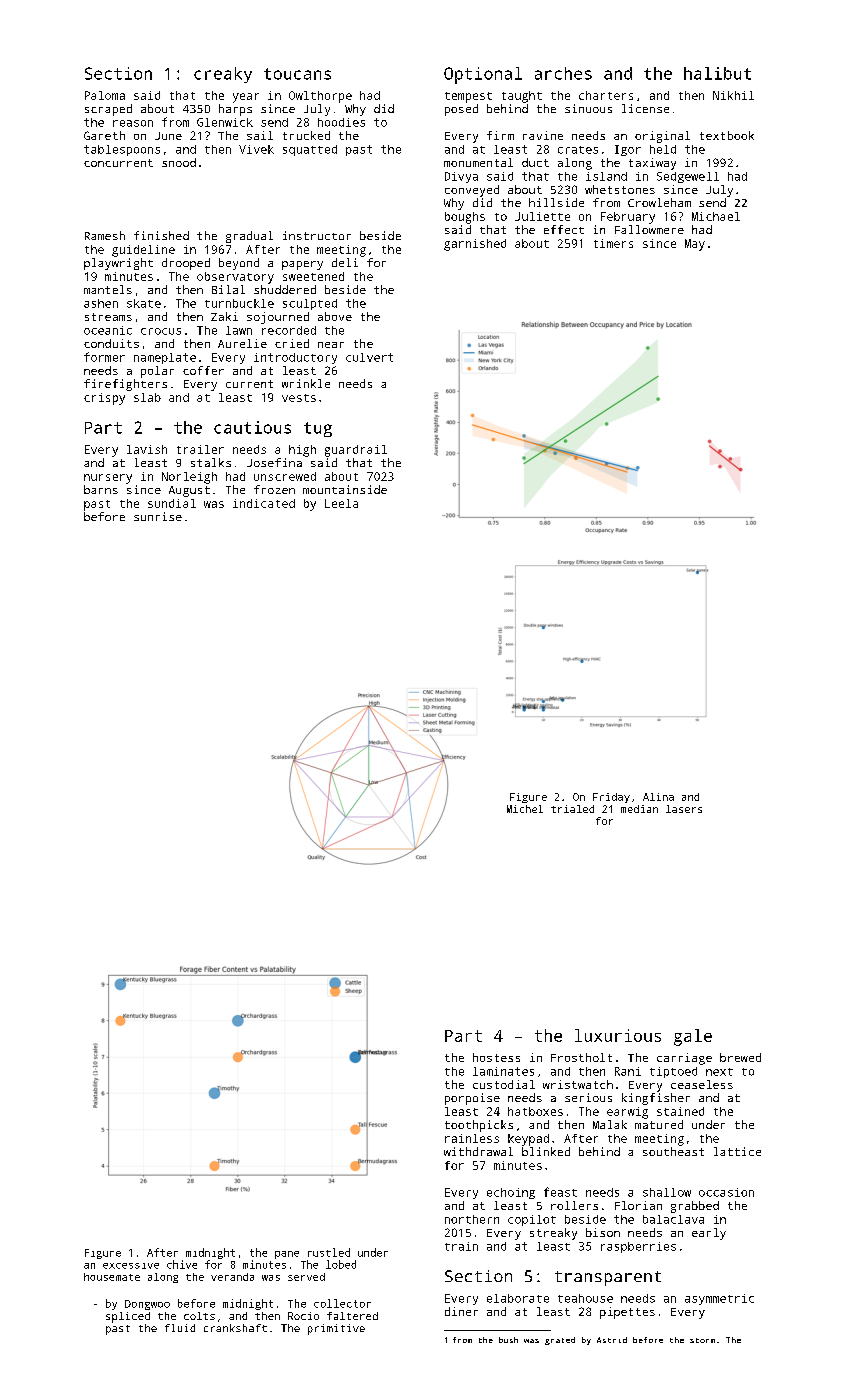 The width and height of the screenshot is (849, 1400). What do you see at coordinates (182, 1264) in the screenshot?
I see `chive` at bounding box center [182, 1264].
